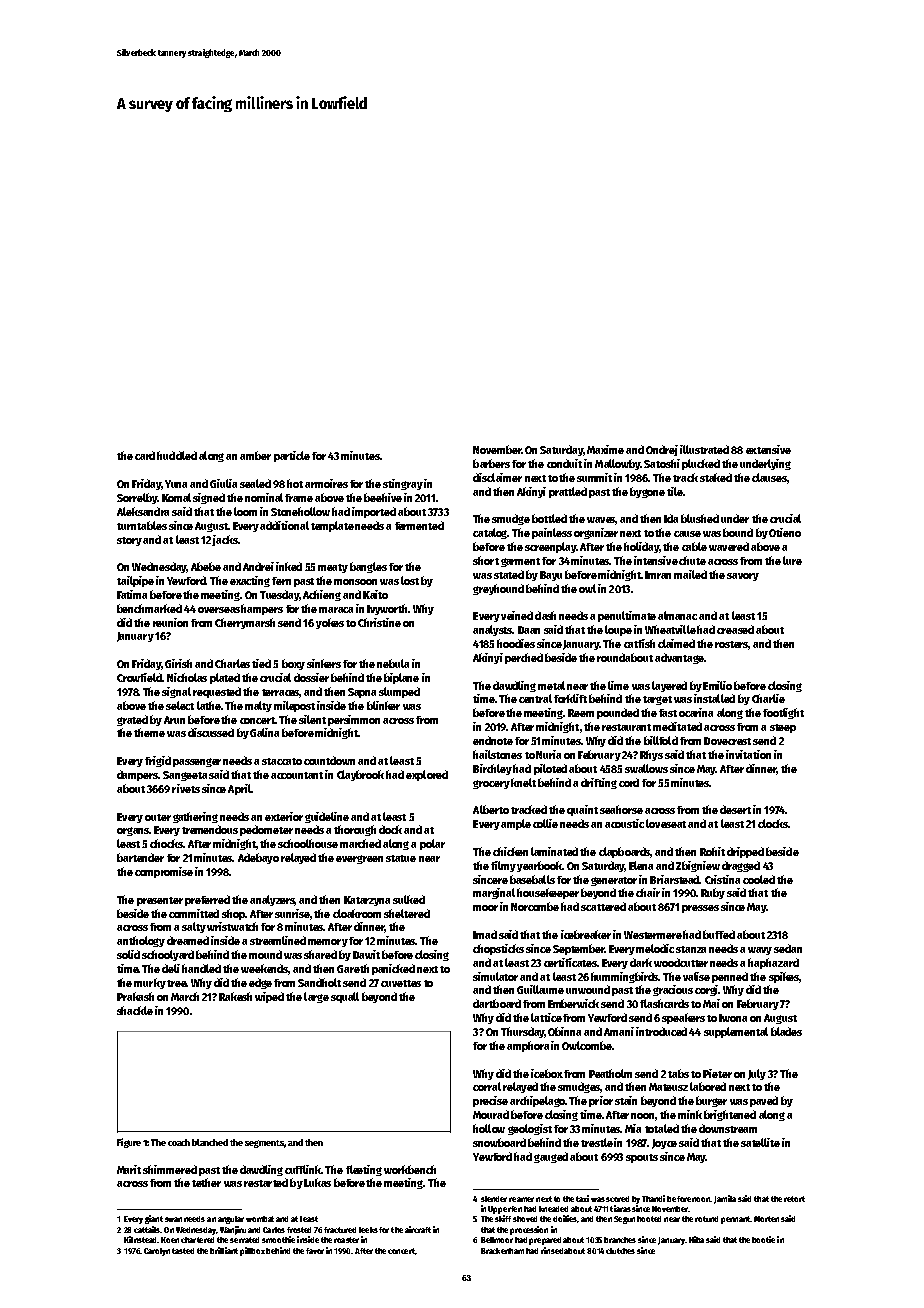 Image resolution: width=924 pixels, height=1308 pixels. Describe the element at coordinates (173, 1219) in the image. I see `swan` at that location.
